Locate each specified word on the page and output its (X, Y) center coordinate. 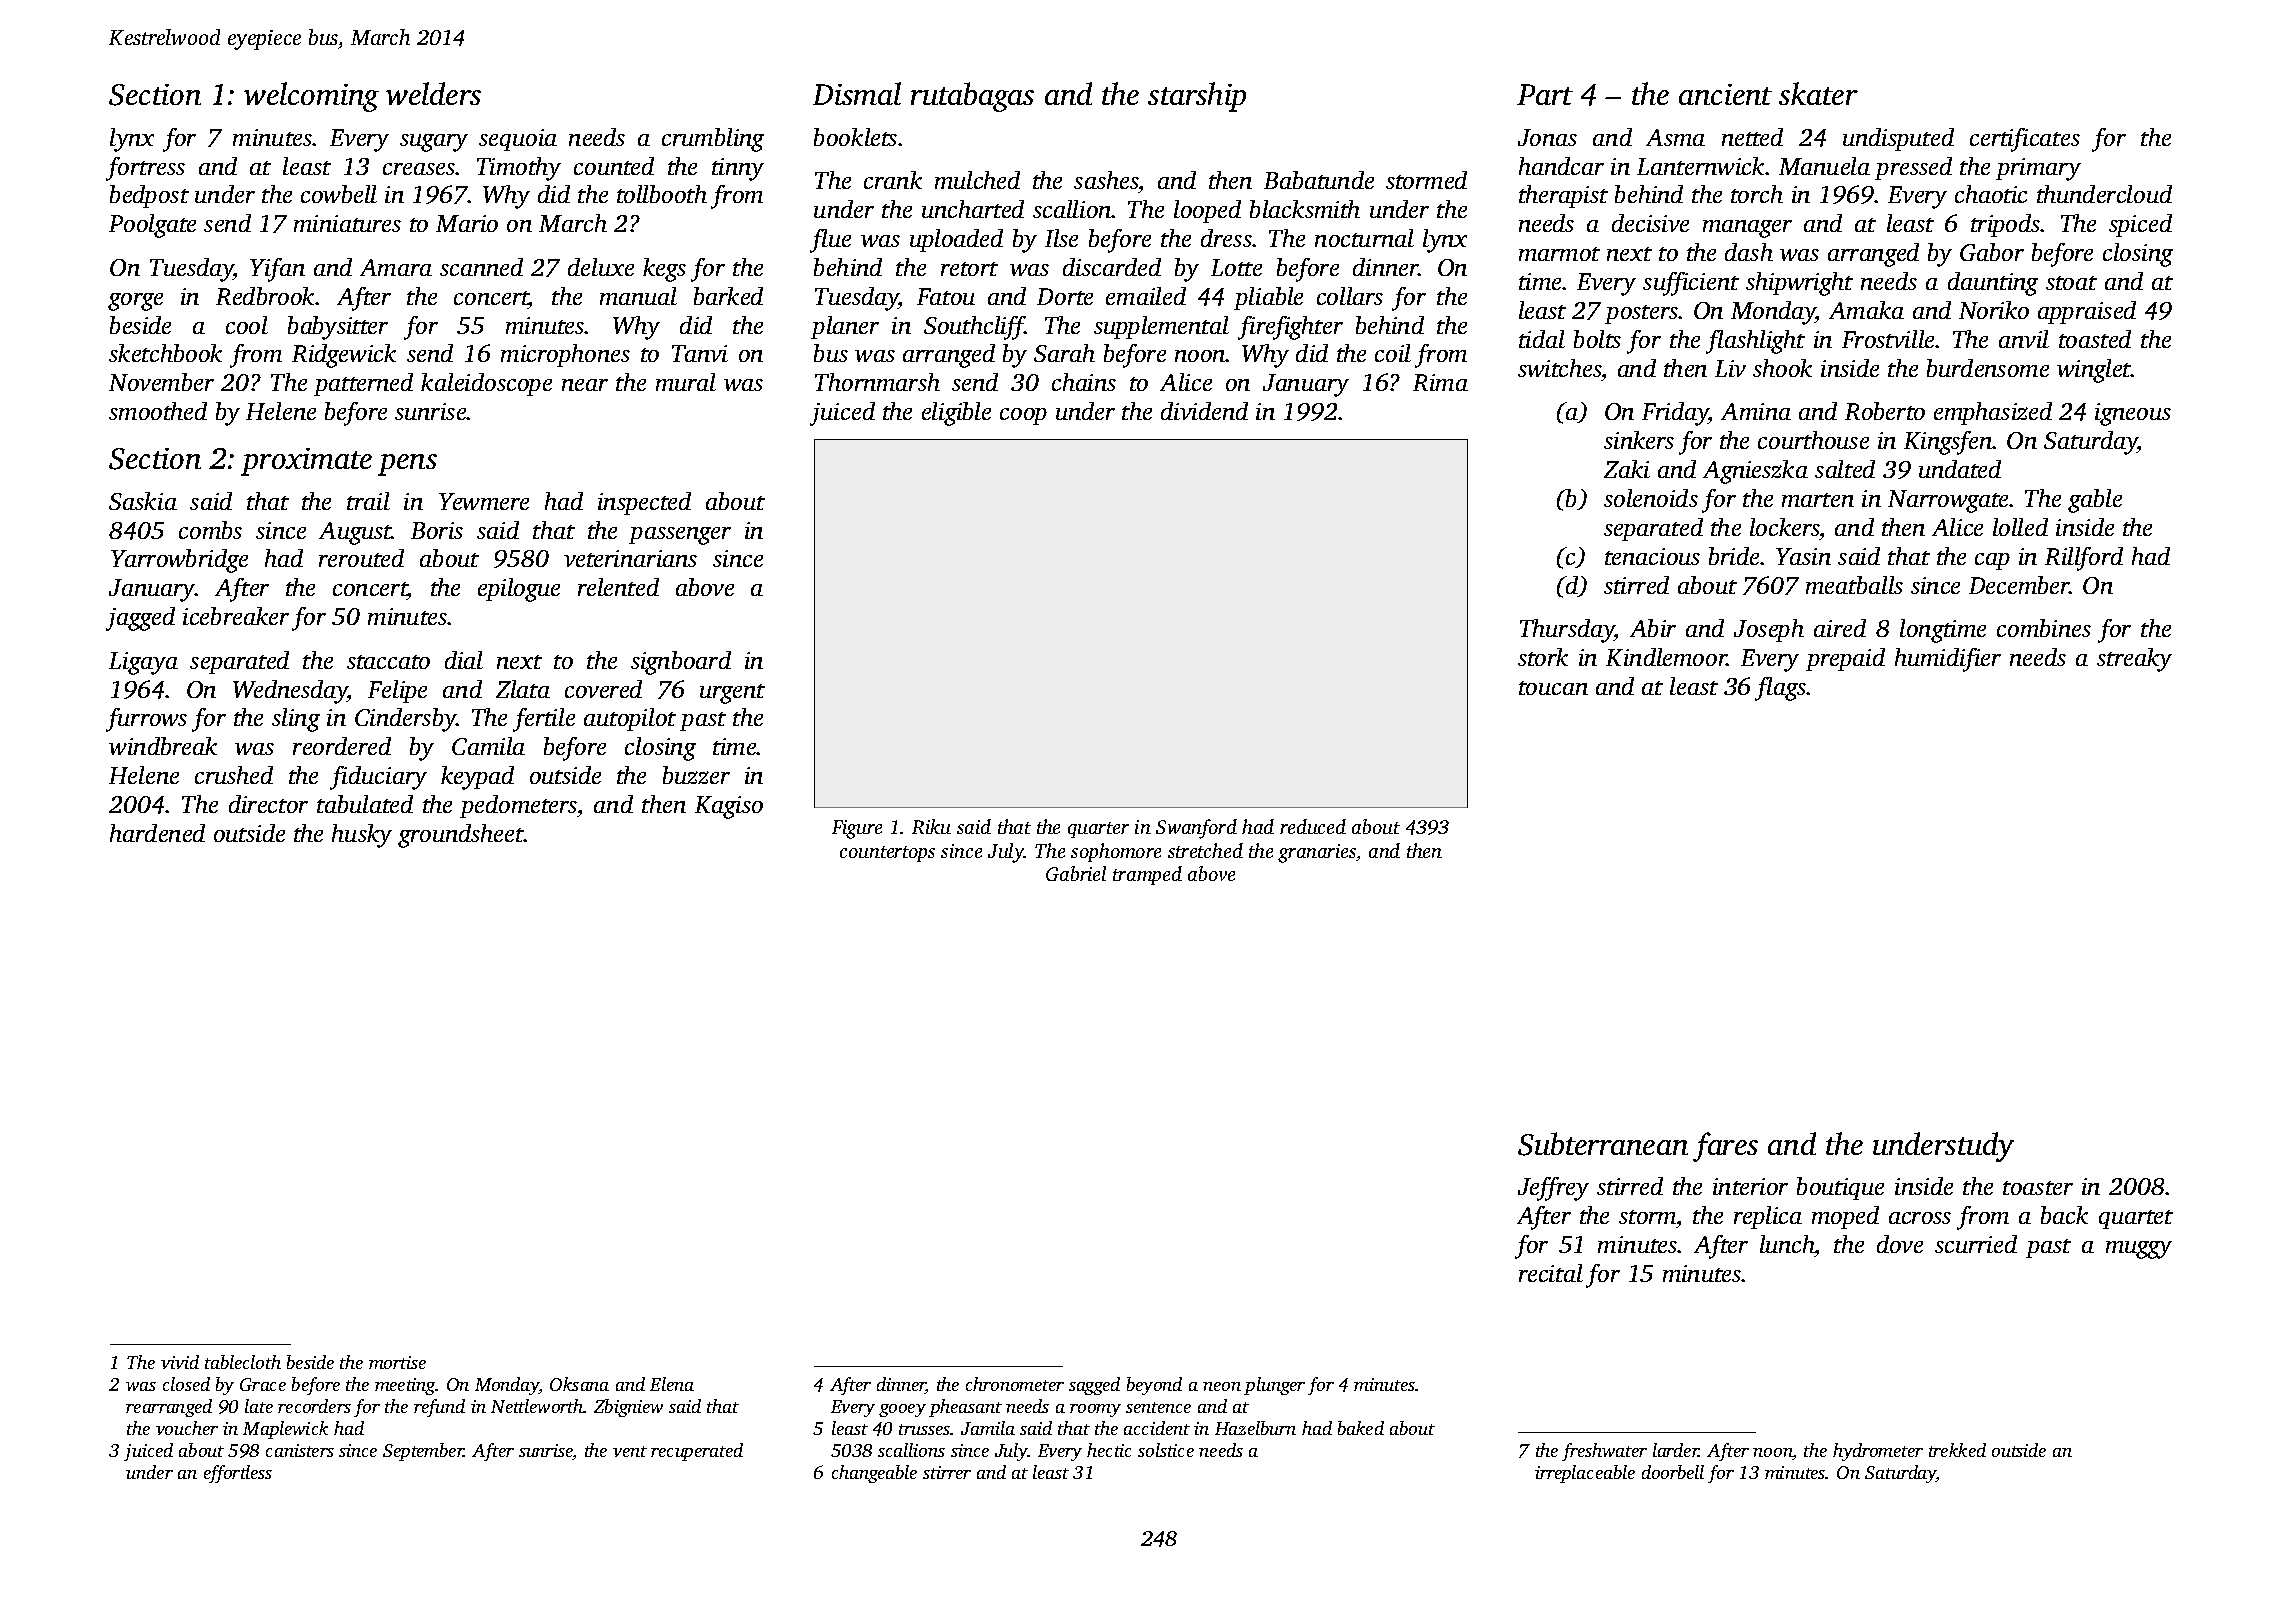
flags (1781, 689)
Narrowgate (1949, 501)
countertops (887, 854)
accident (1157, 1428)
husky (362, 836)
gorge (135, 302)
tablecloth (243, 1362)
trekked (1957, 1450)
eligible (956, 414)
